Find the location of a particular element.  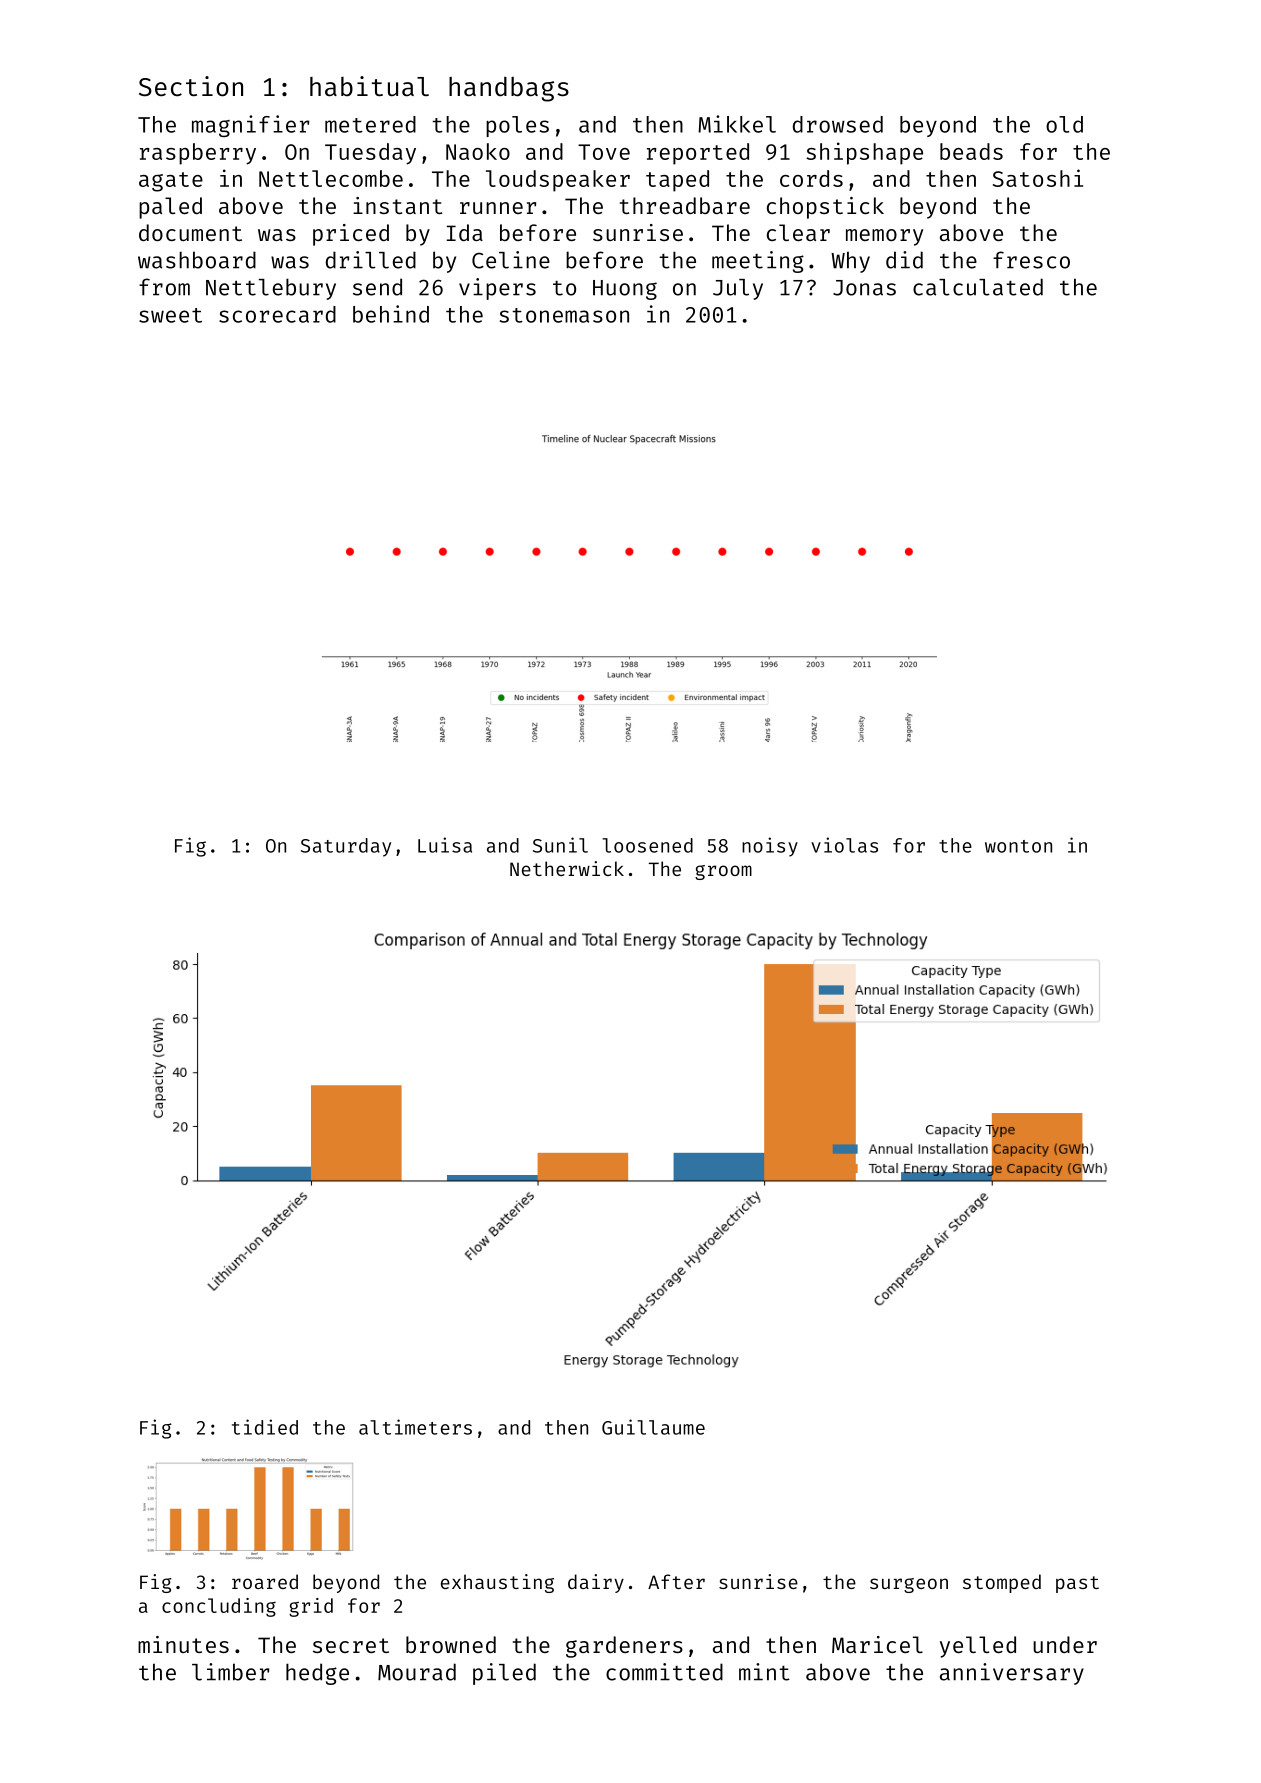

stonemason is located at coordinates (564, 315).
